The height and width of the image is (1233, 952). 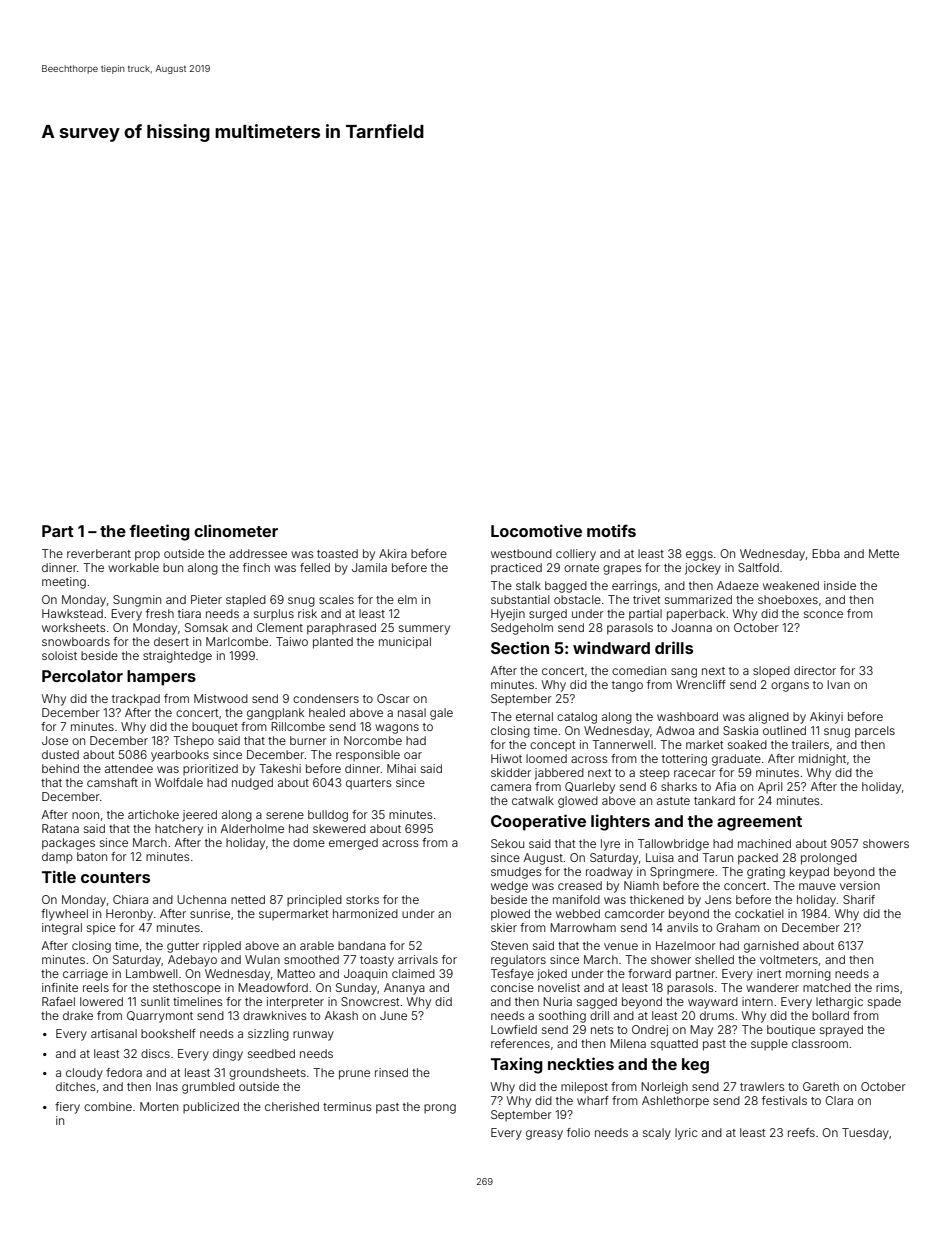 What do you see at coordinates (236, 530) in the image?
I see `clinometer` at bounding box center [236, 530].
